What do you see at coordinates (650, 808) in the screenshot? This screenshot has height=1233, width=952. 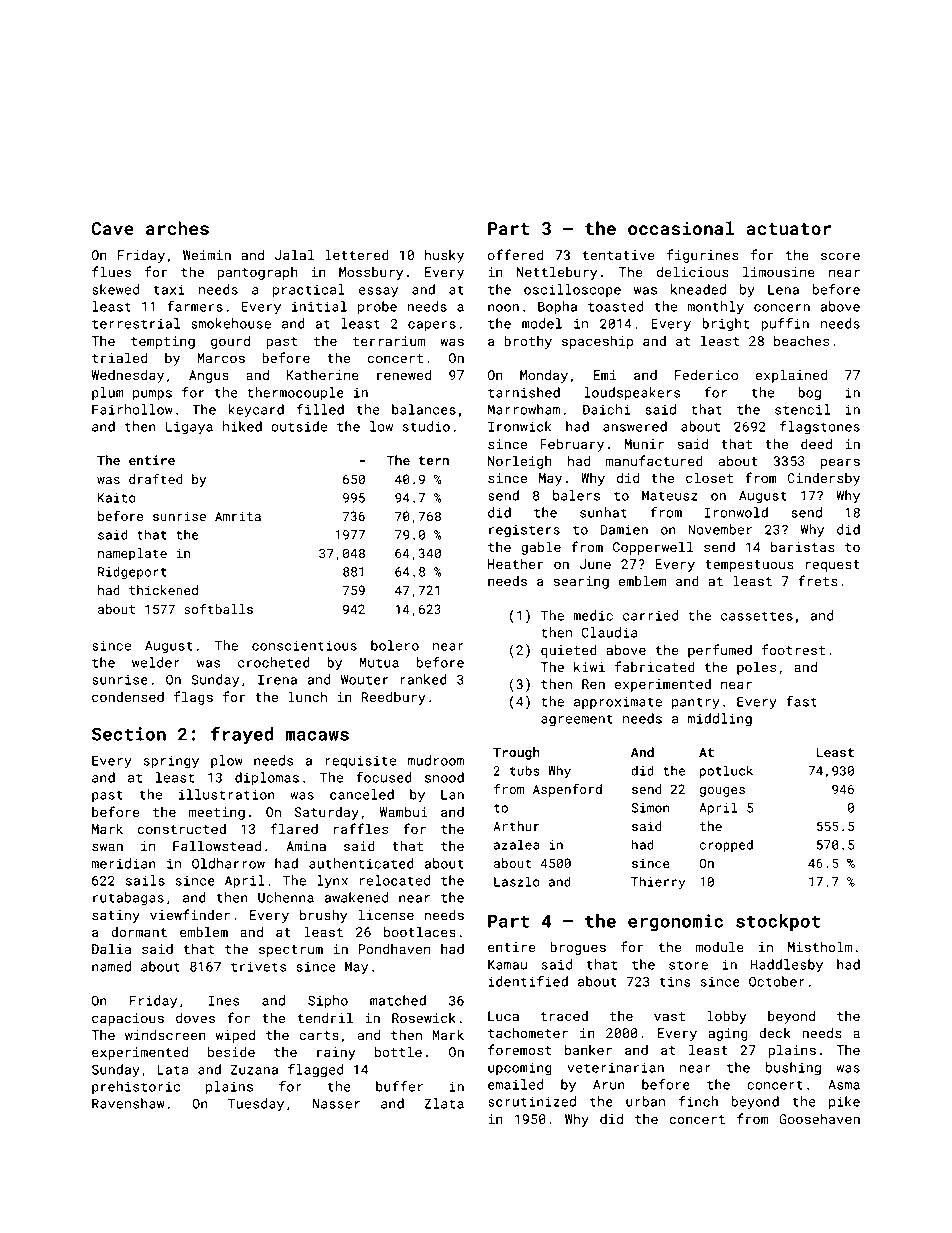 I see `Simon` at bounding box center [650, 808].
